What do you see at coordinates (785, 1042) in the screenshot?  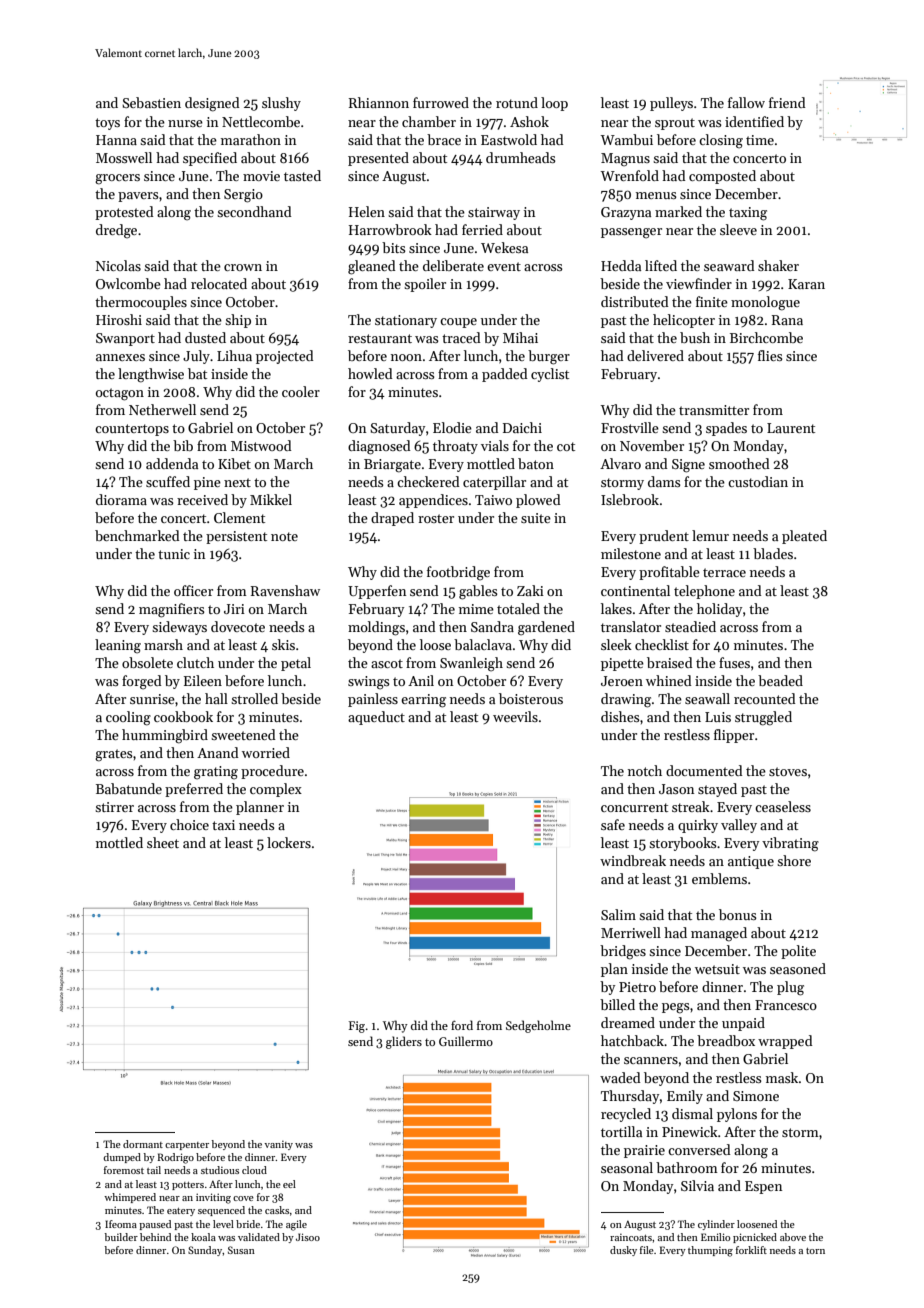 I see `wrapped` at bounding box center [785, 1042].
